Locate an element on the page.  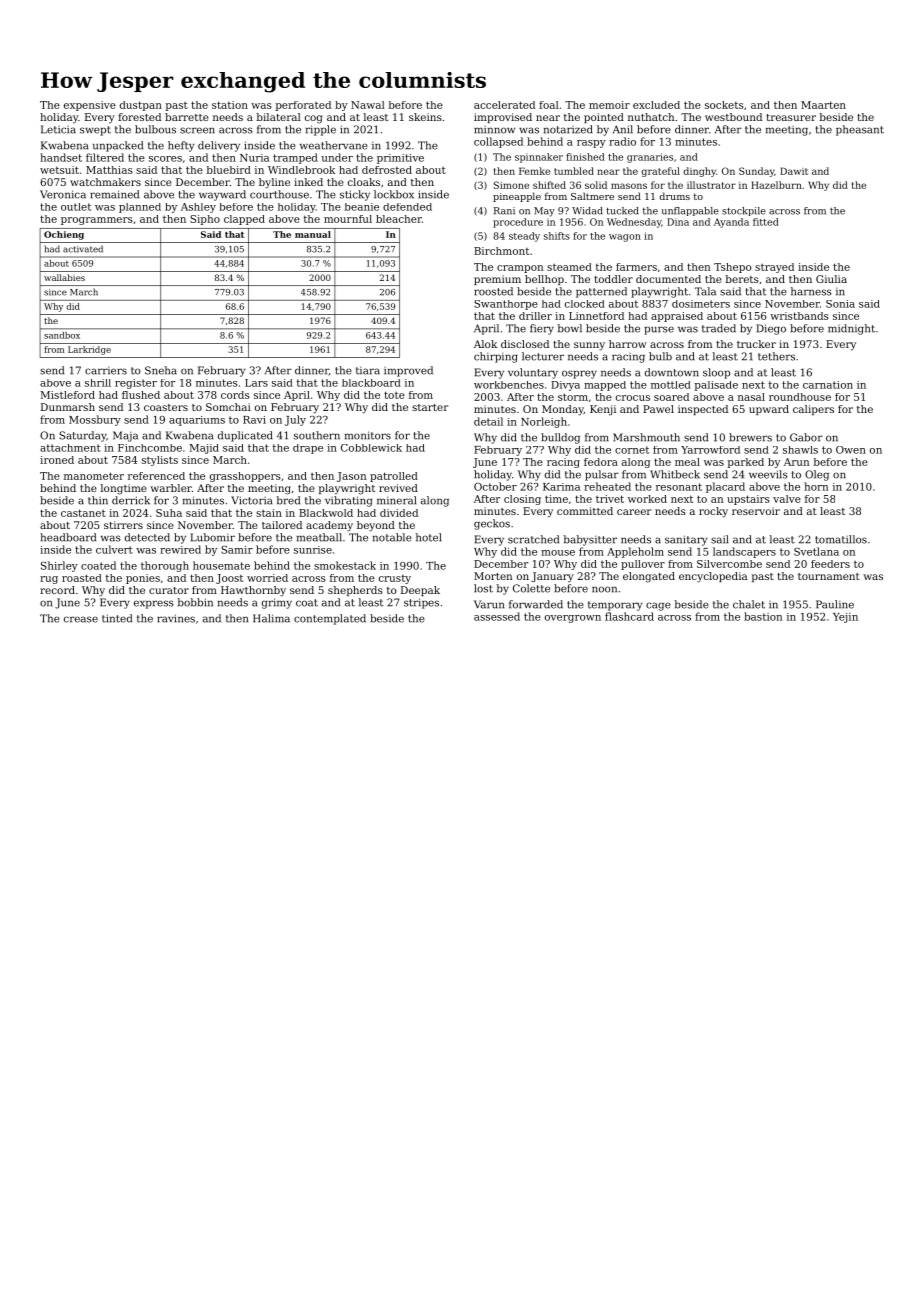
hotel is located at coordinates (428, 537).
